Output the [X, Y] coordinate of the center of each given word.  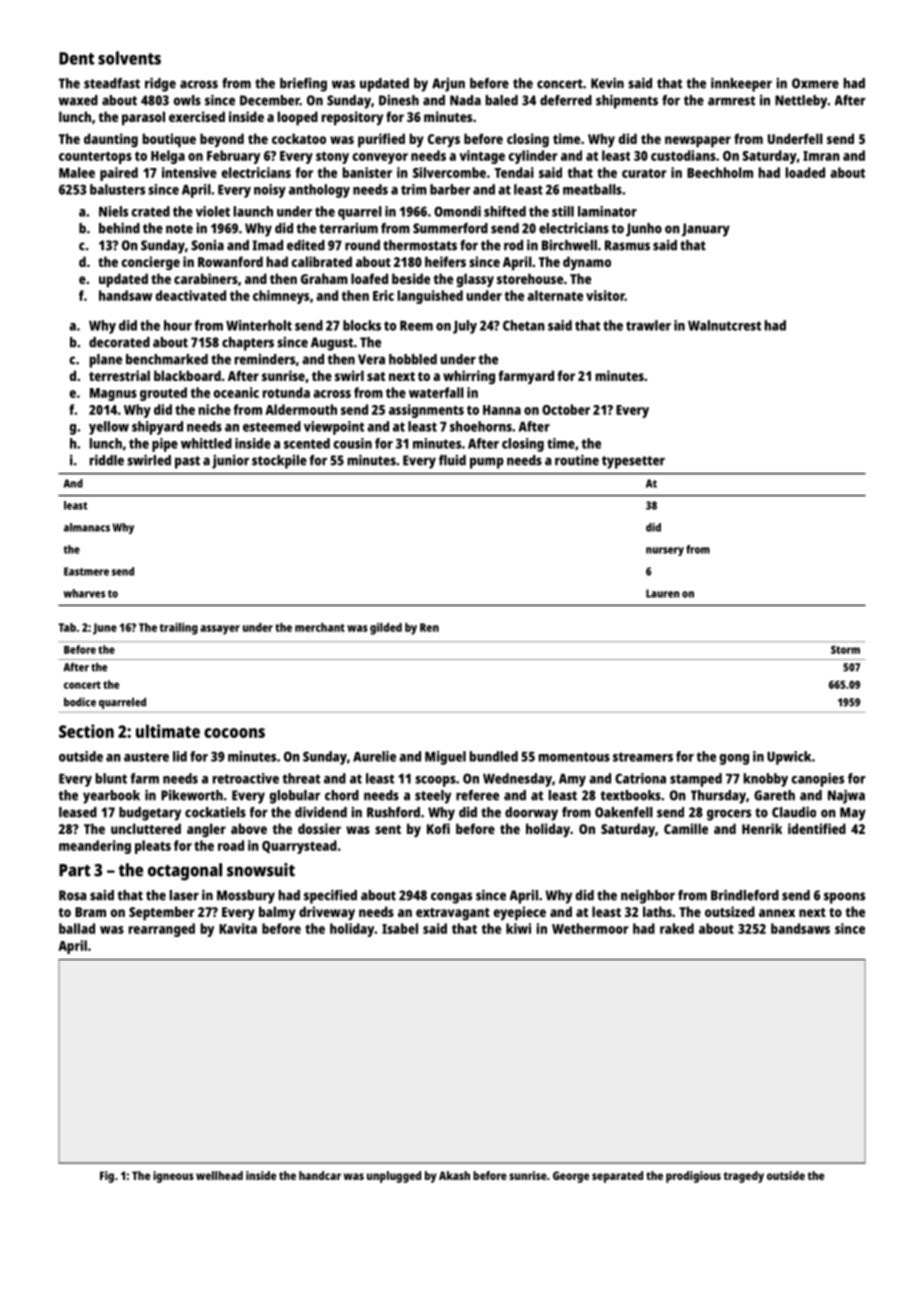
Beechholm [720, 172]
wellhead [219, 1175]
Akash [454, 1175]
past [187, 462]
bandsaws [800, 928]
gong [734, 759]
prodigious [693, 1177]
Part [74, 870]
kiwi [518, 928]
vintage [482, 157]
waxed [78, 100]
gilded [386, 629]
